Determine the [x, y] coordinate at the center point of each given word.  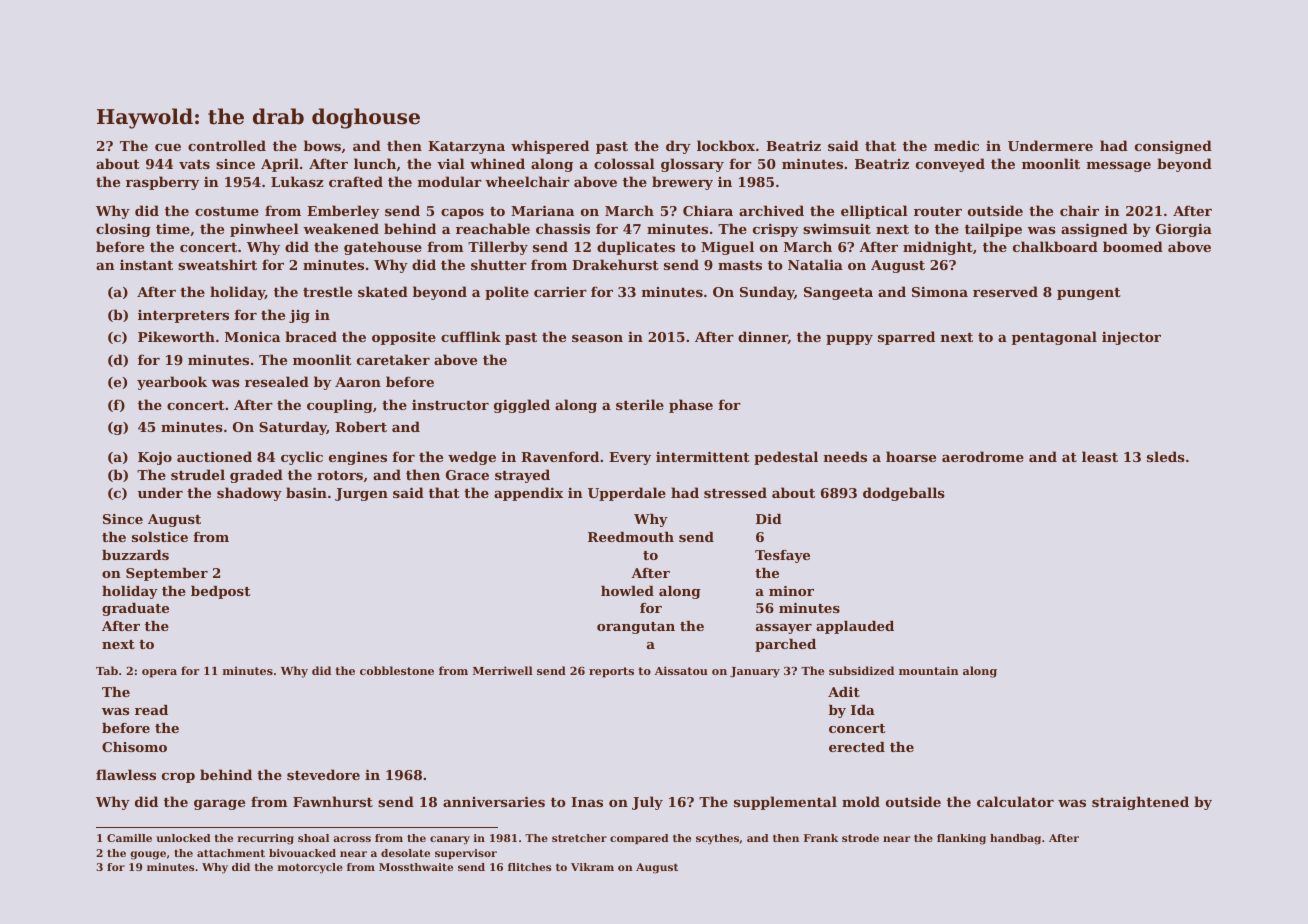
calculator [1015, 801]
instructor [450, 404]
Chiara [708, 210]
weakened [341, 228]
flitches [529, 867]
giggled [522, 406]
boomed [1133, 246]
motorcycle [310, 868]
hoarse [911, 456]
